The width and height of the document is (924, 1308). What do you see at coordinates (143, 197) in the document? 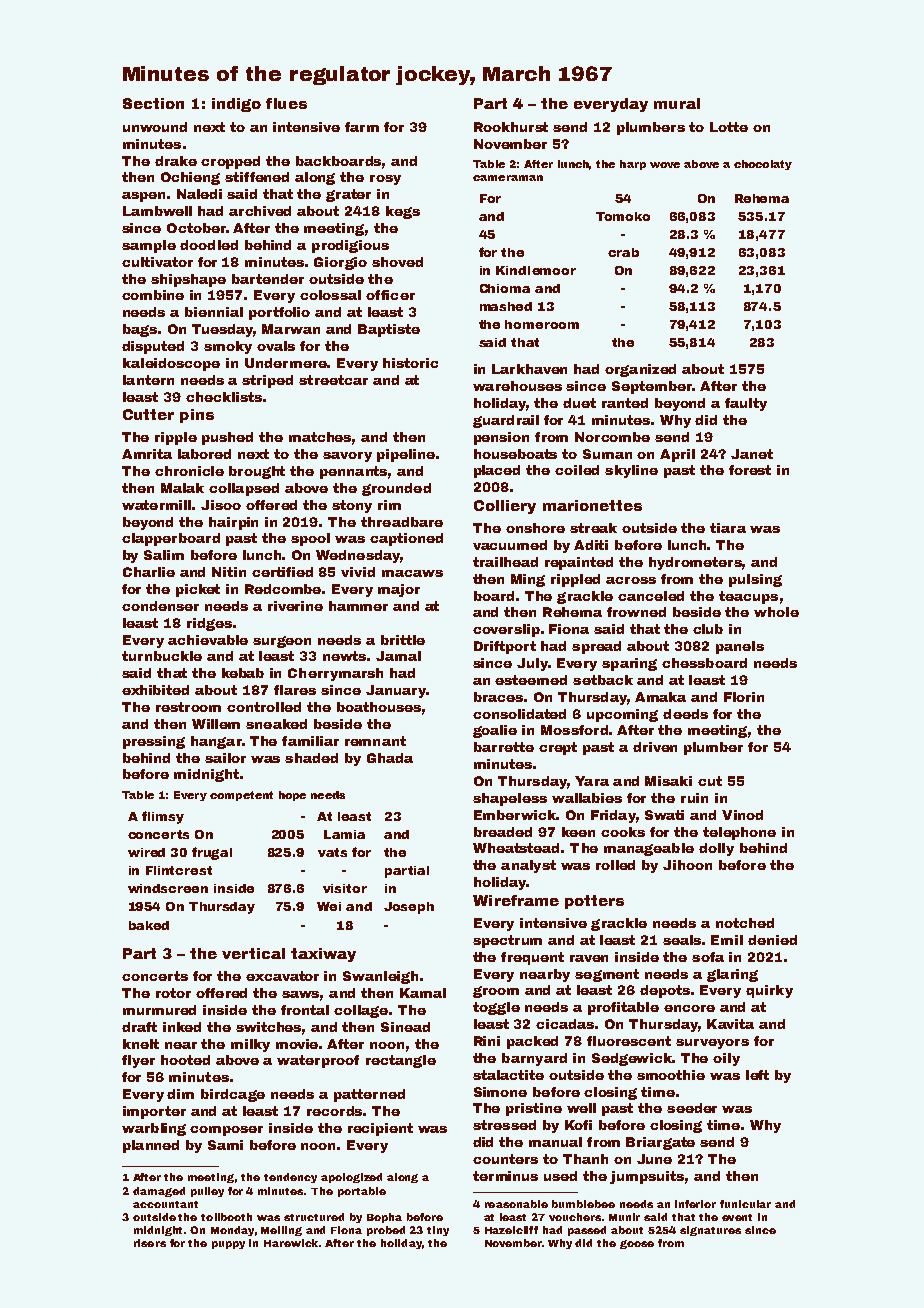
I see `aspen` at bounding box center [143, 197].
